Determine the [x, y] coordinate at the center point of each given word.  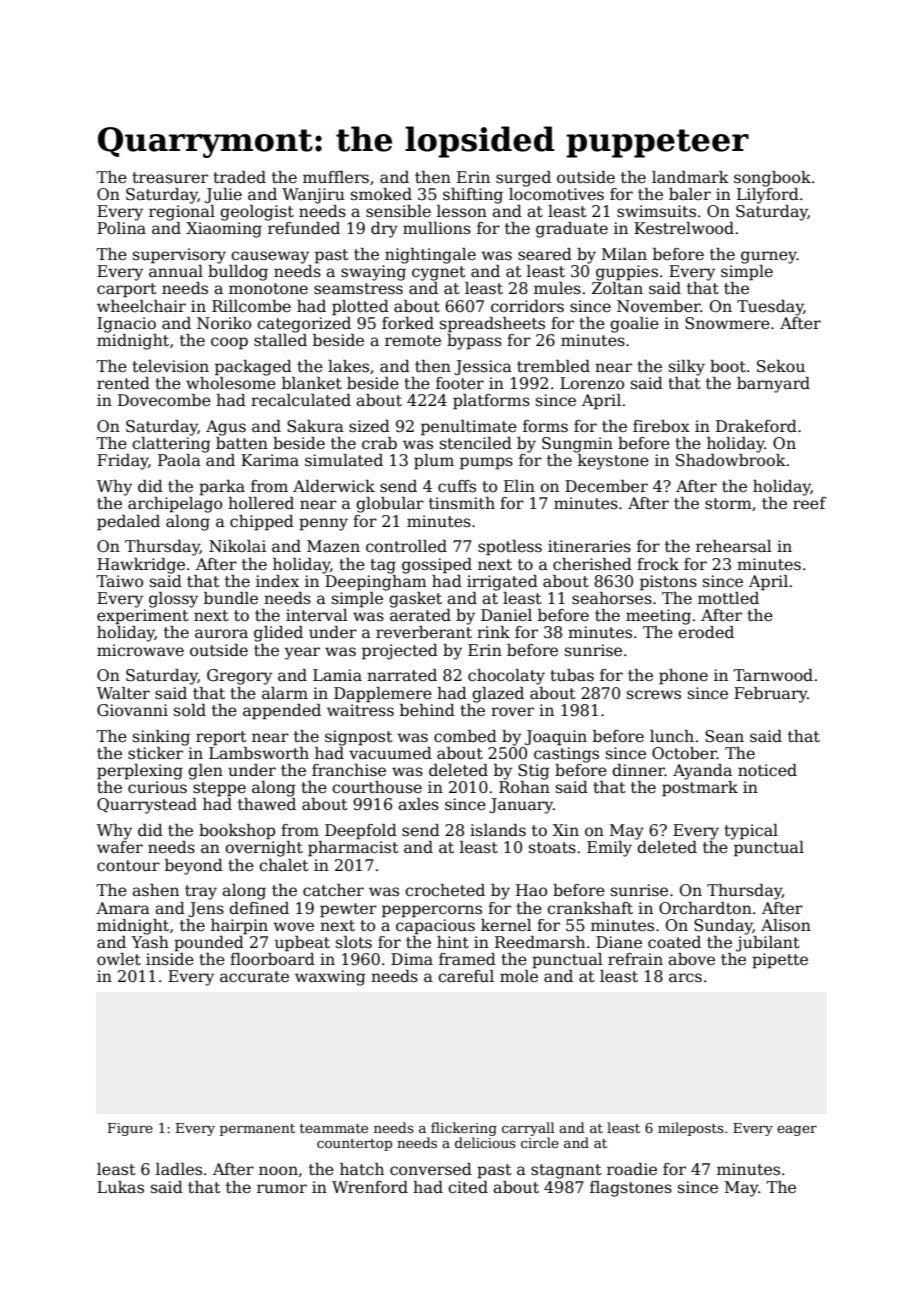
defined [259, 908]
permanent [257, 1130]
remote [413, 341]
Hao [531, 890]
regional [182, 213]
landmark [690, 177]
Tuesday [770, 308]
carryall [528, 1129]
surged [523, 179]
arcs [685, 978]
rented [123, 383]
